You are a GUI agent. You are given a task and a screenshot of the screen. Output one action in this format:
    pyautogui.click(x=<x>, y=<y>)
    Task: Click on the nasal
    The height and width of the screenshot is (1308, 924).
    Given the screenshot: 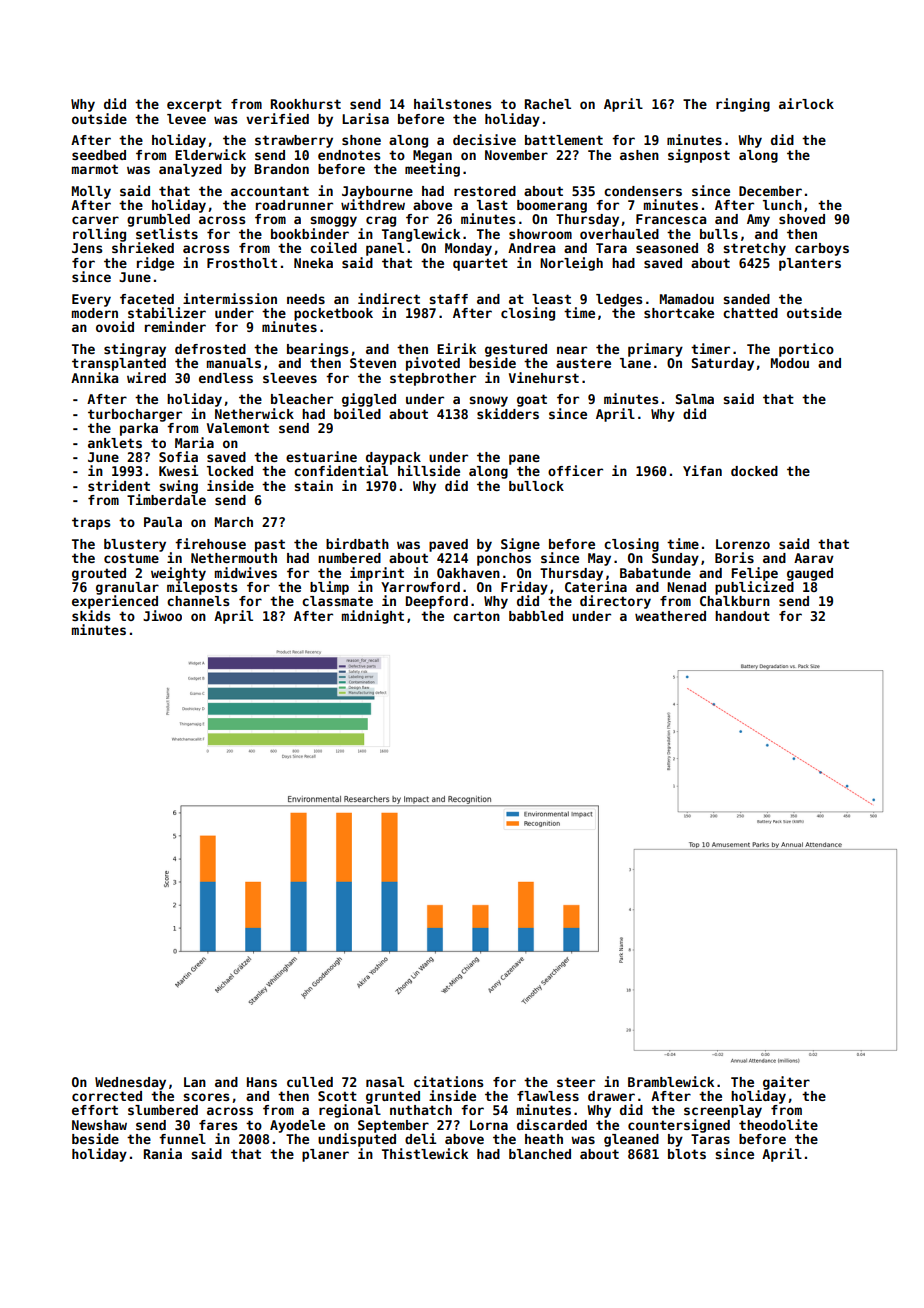 What is the action you would take?
    pyautogui.click(x=385, y=1082)
